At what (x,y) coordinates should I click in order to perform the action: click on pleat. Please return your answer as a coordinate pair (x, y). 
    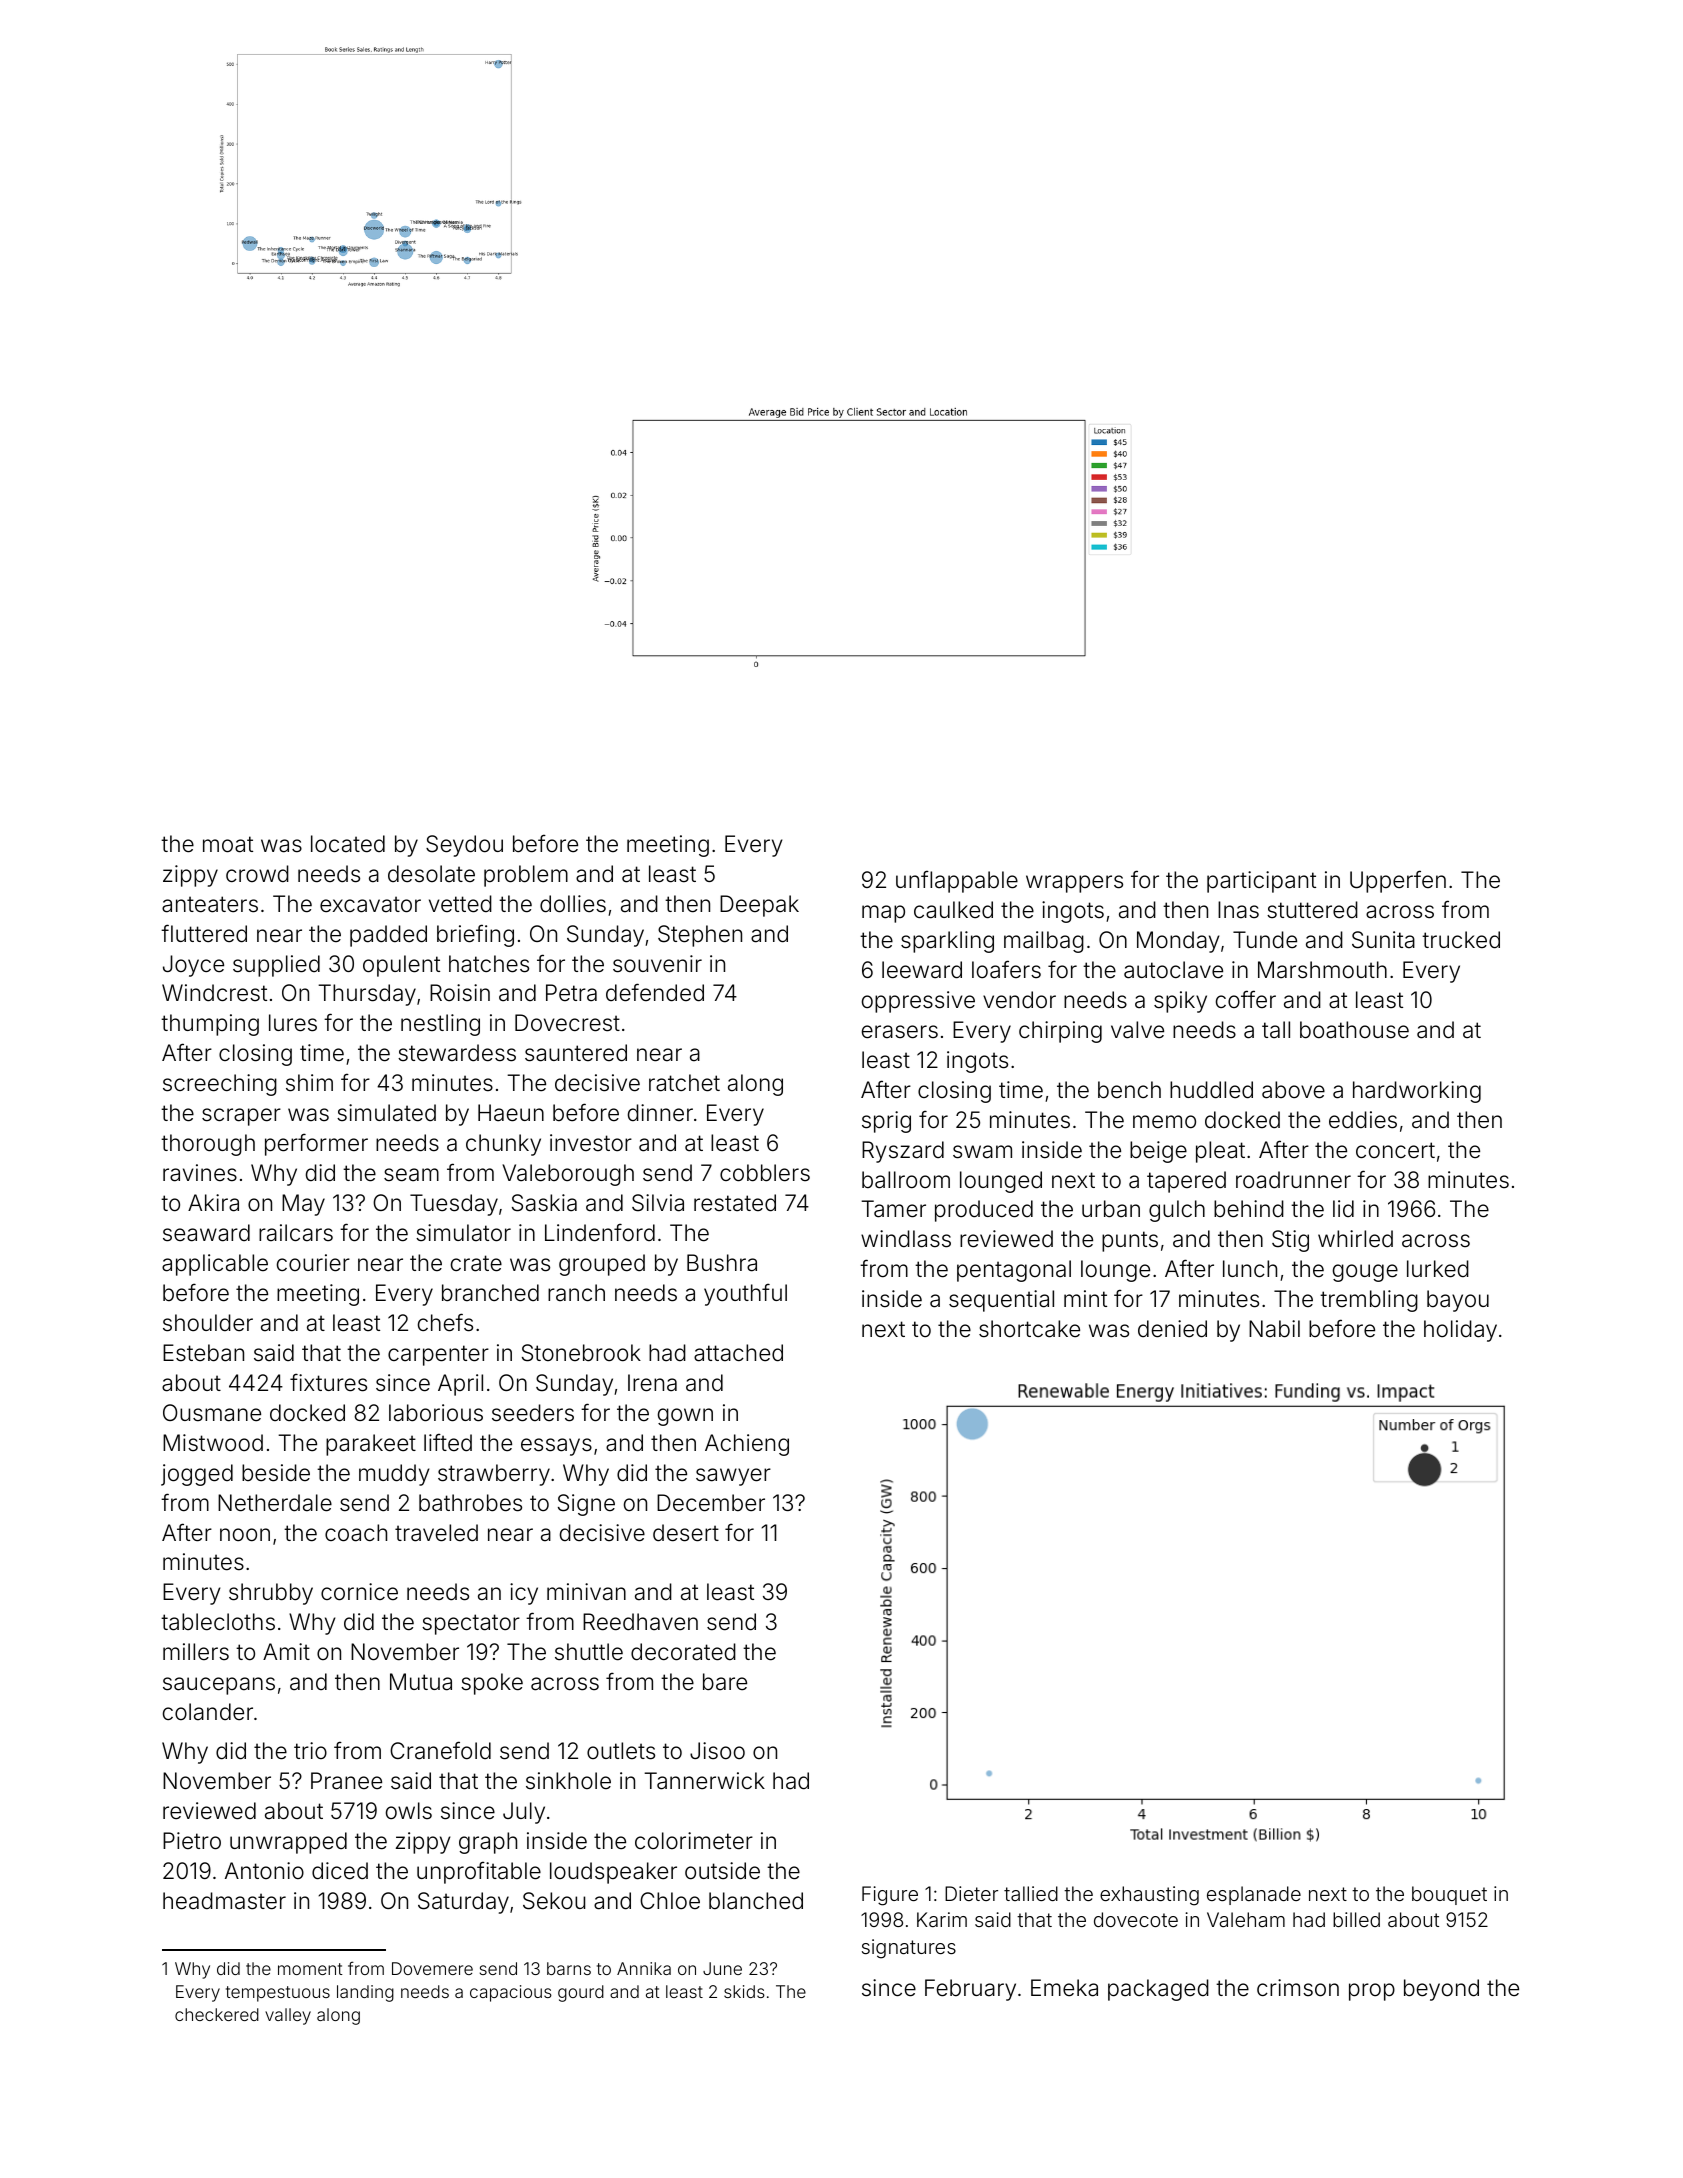
    Looking at the image, I should click on (1220, 1152).
